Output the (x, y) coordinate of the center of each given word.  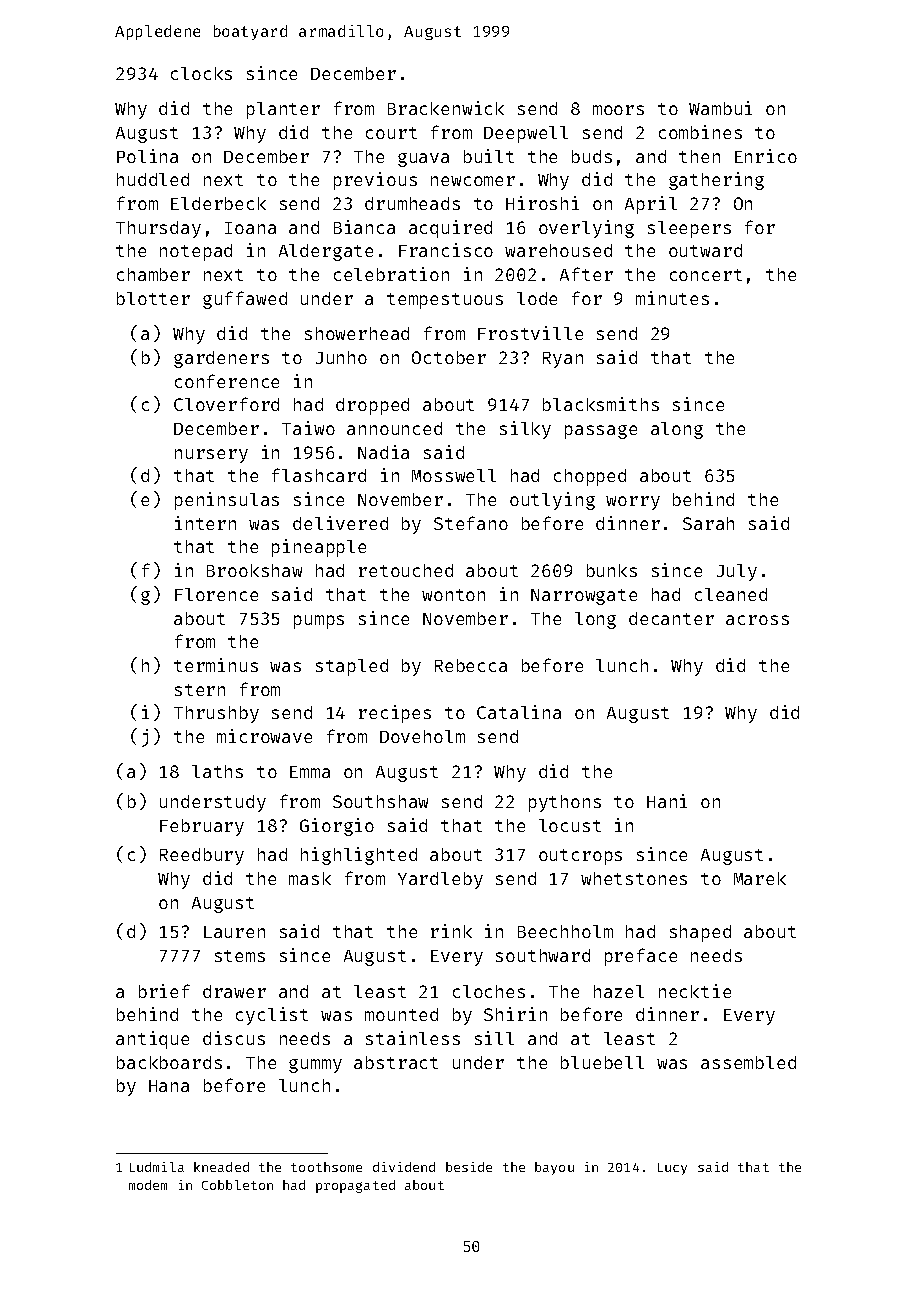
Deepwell (526, 134)
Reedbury (202, 856)
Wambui (720, 108)
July (737, 572)
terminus (216, 665)
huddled (153, 179)
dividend (404, 1167)
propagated (355, 1186)
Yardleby (440, 880)
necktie (695, 991)
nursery (211, 456)
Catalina (519, 712)
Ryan (563, 360)
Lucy (672, 1169)
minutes (672, 298)
